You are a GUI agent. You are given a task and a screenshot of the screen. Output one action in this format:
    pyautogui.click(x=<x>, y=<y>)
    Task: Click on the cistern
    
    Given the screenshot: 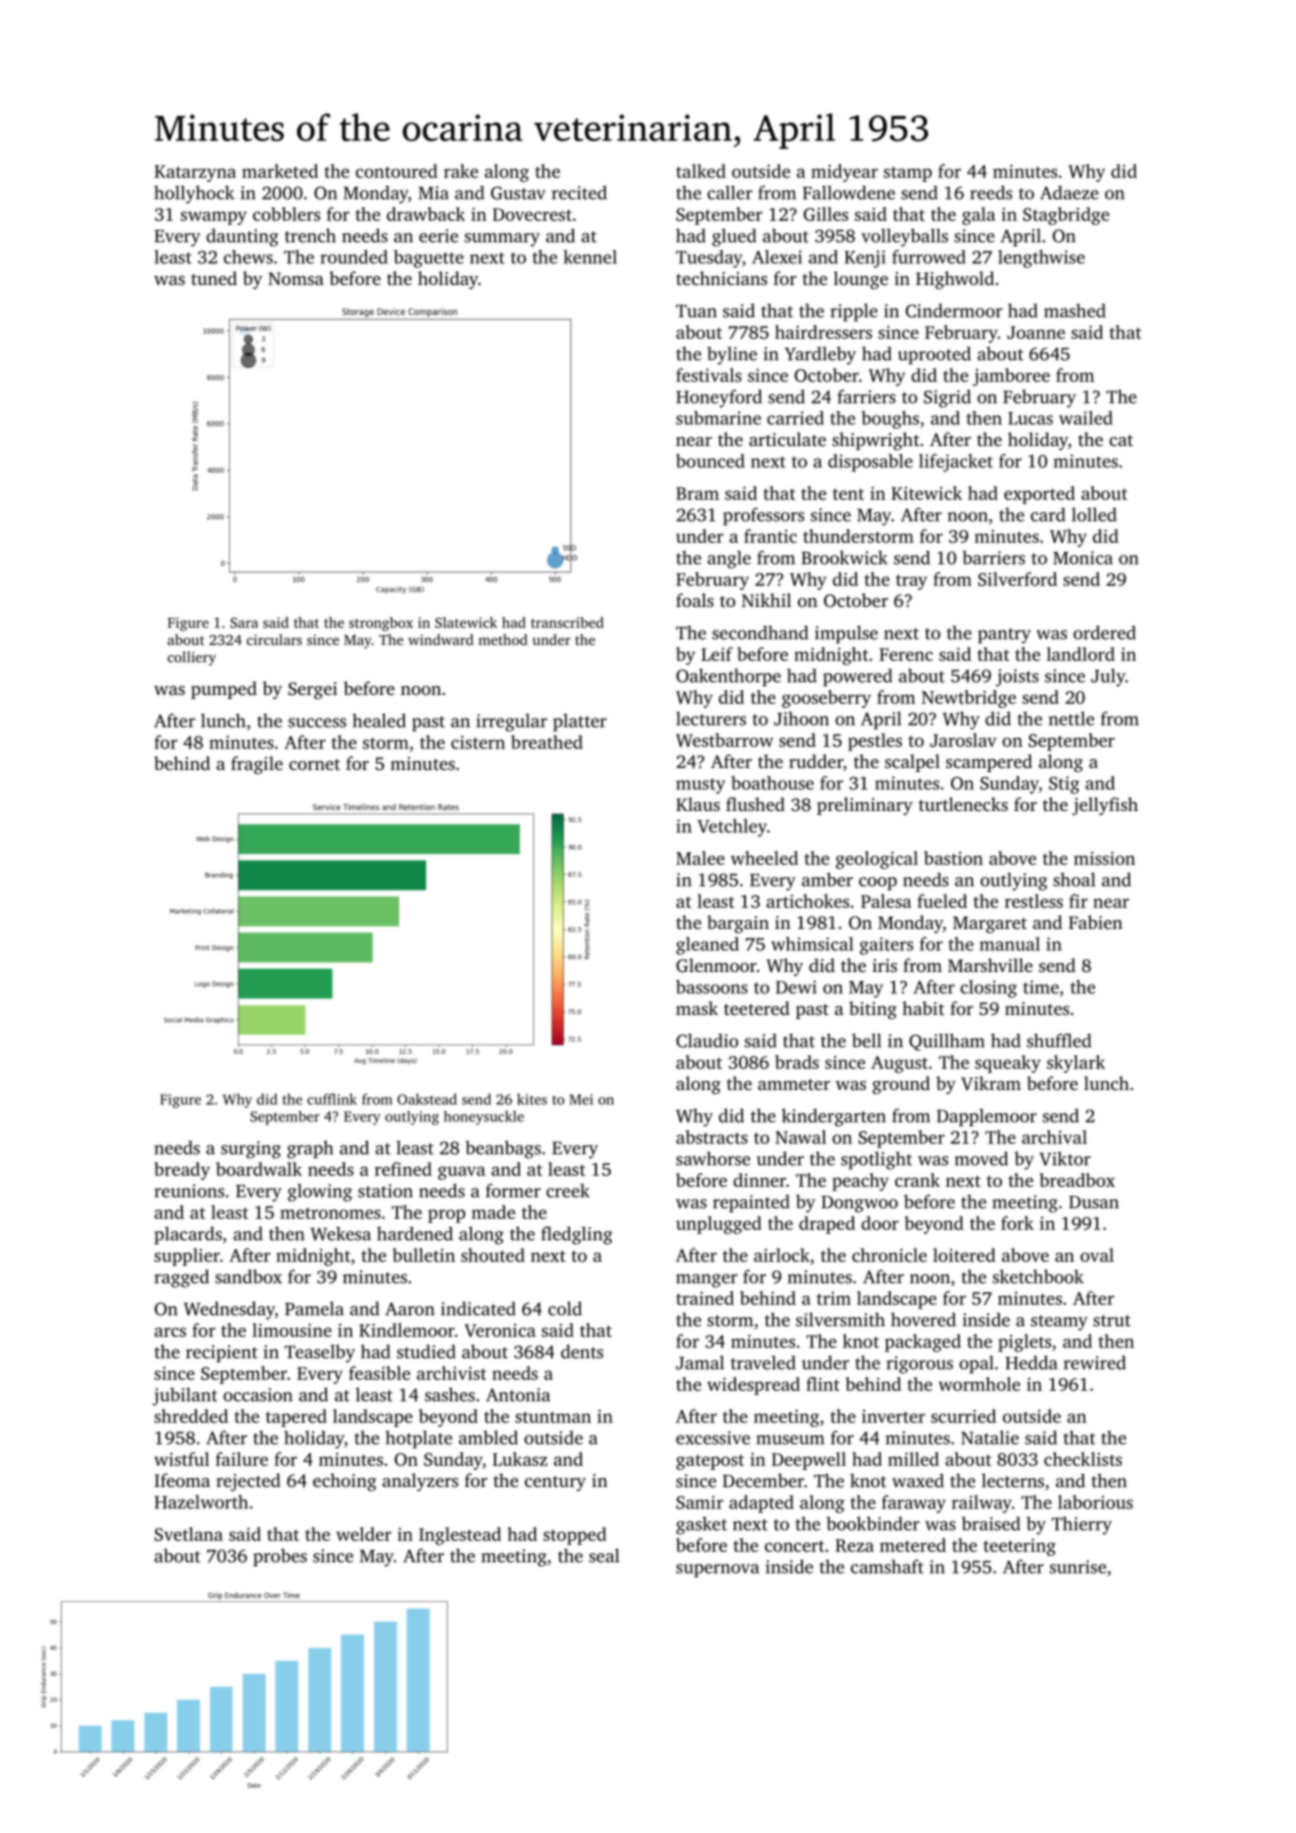 What is the action you would take?
    pyautogui.click(x=478, y=742)
